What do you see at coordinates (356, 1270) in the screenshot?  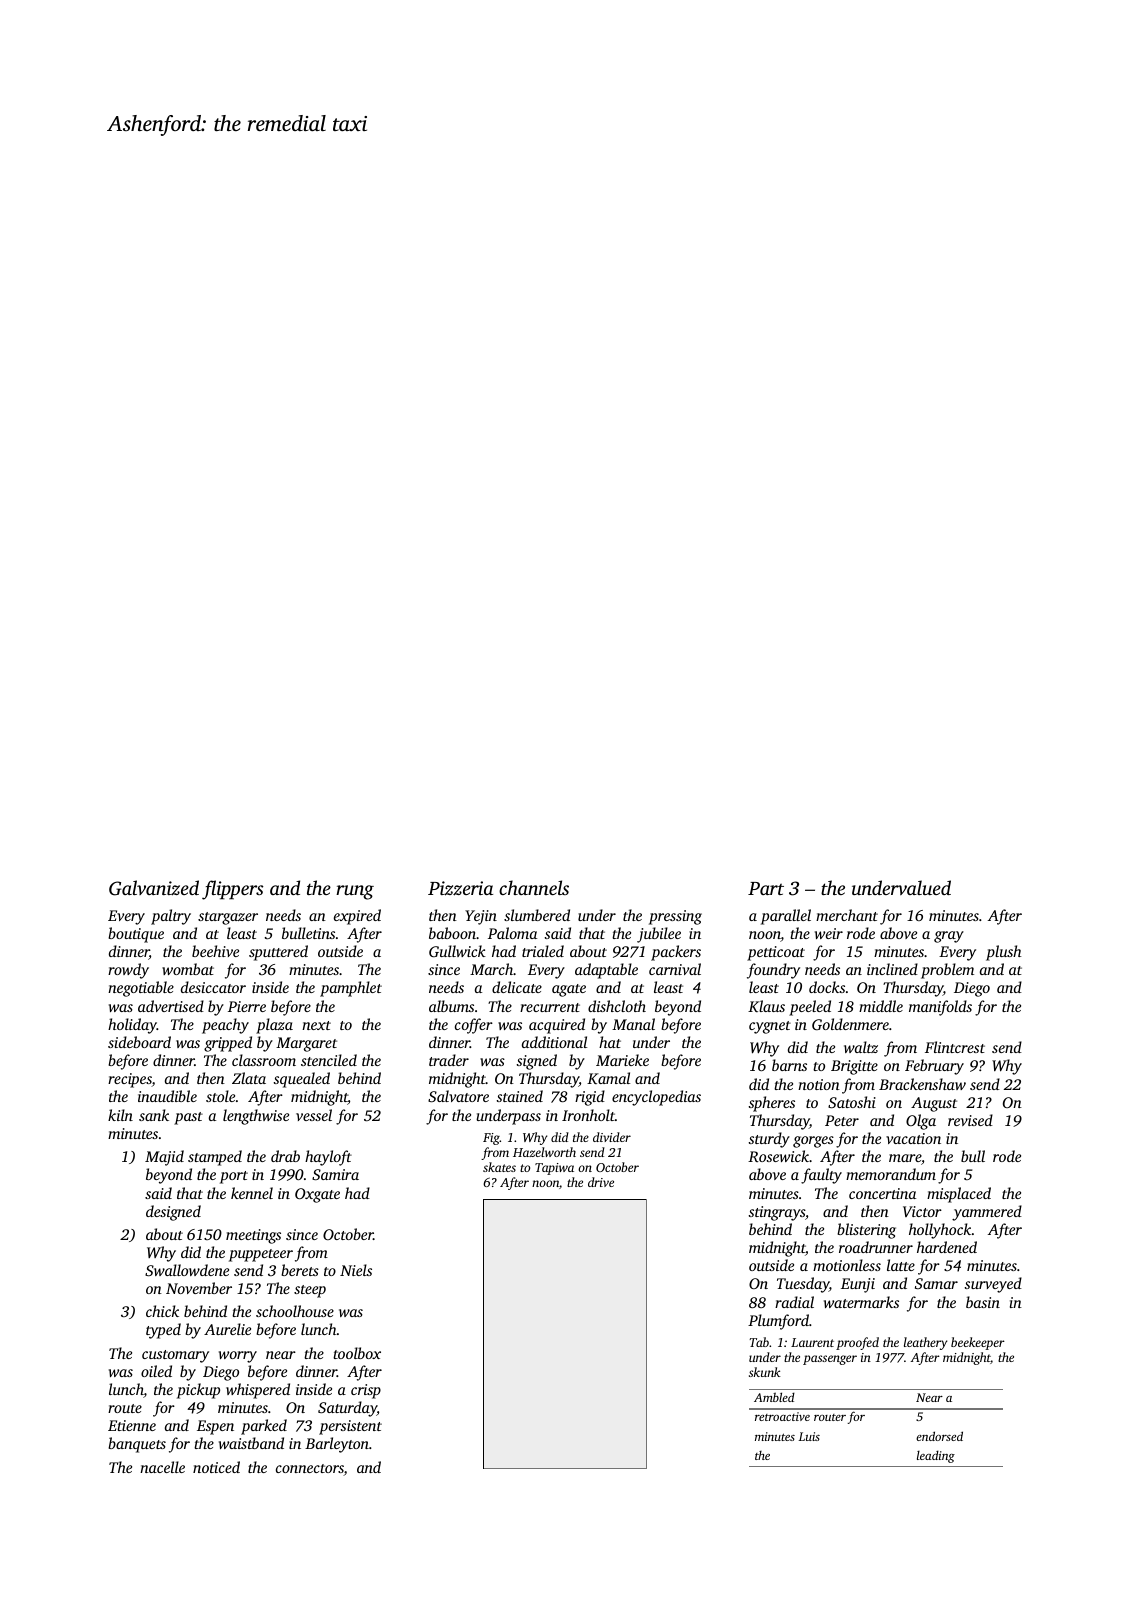 I see `Niels` at bounding box center [356, 1270].
